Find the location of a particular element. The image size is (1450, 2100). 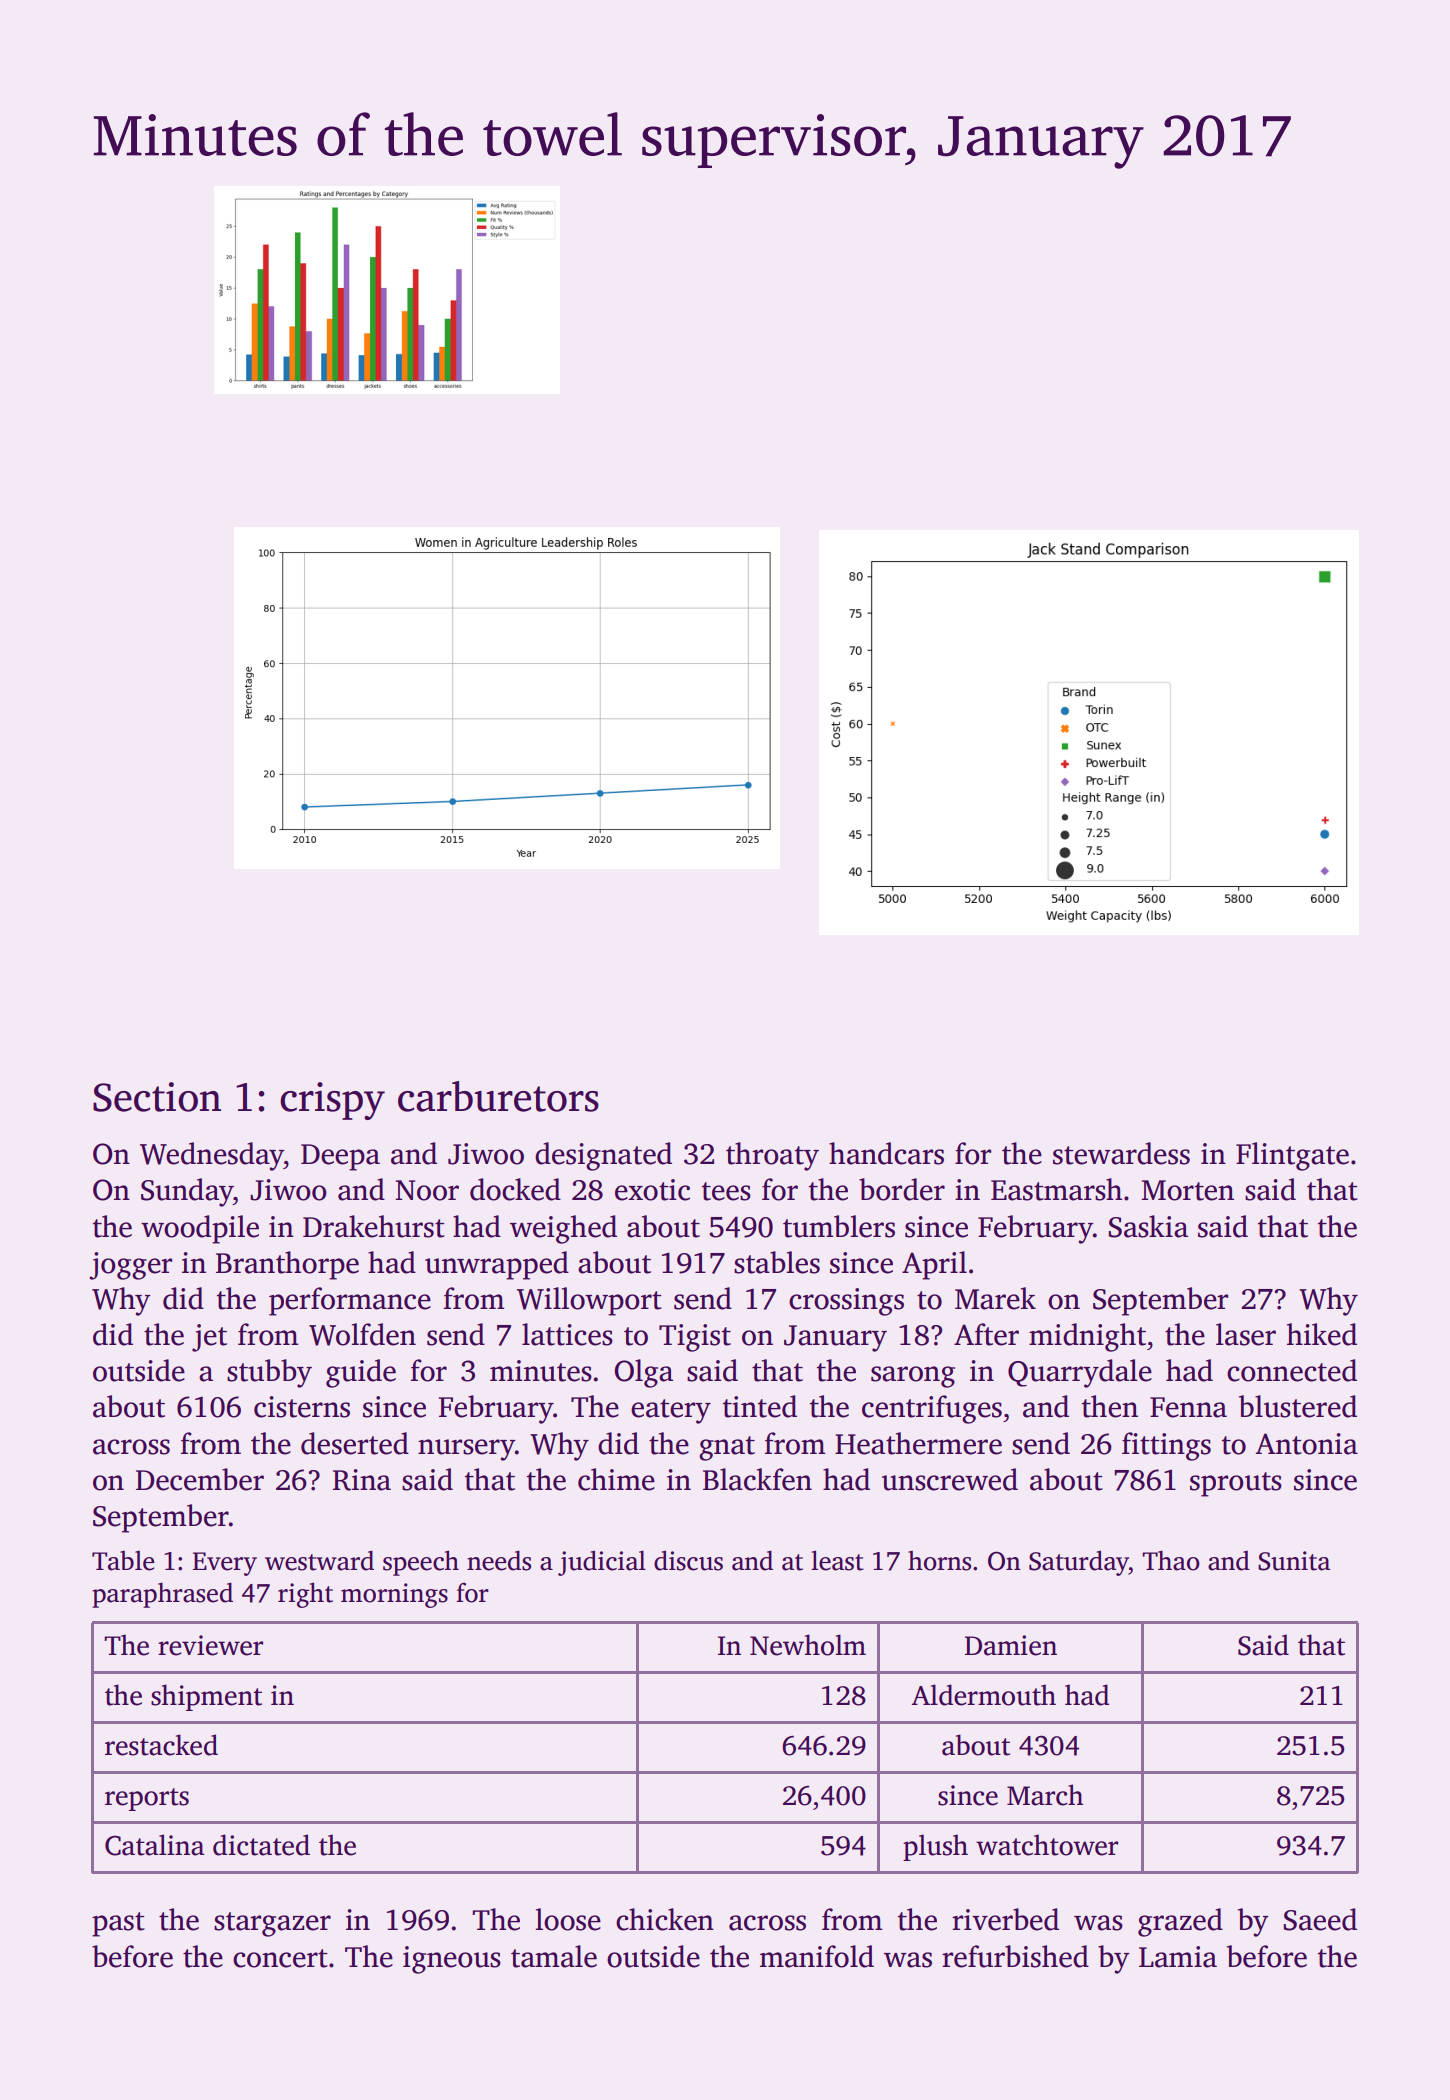

reports is located at coordinates (147, 1799).
